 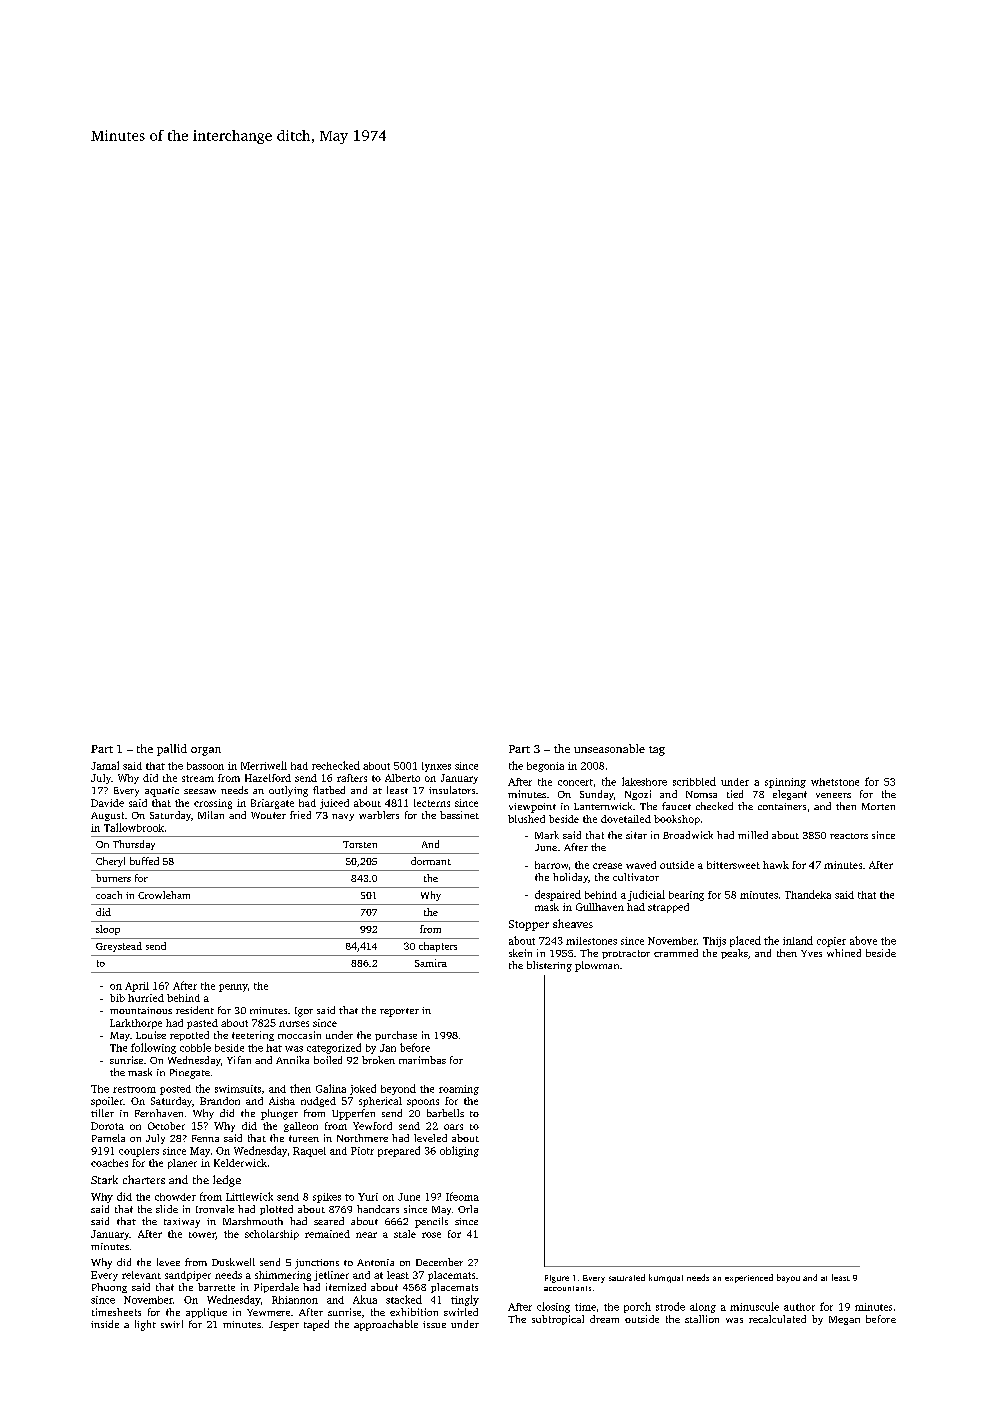 What do you see at coordinates (529, 925) in the screenshot?
I see `Stopper` at bounding box center [529, 925].
